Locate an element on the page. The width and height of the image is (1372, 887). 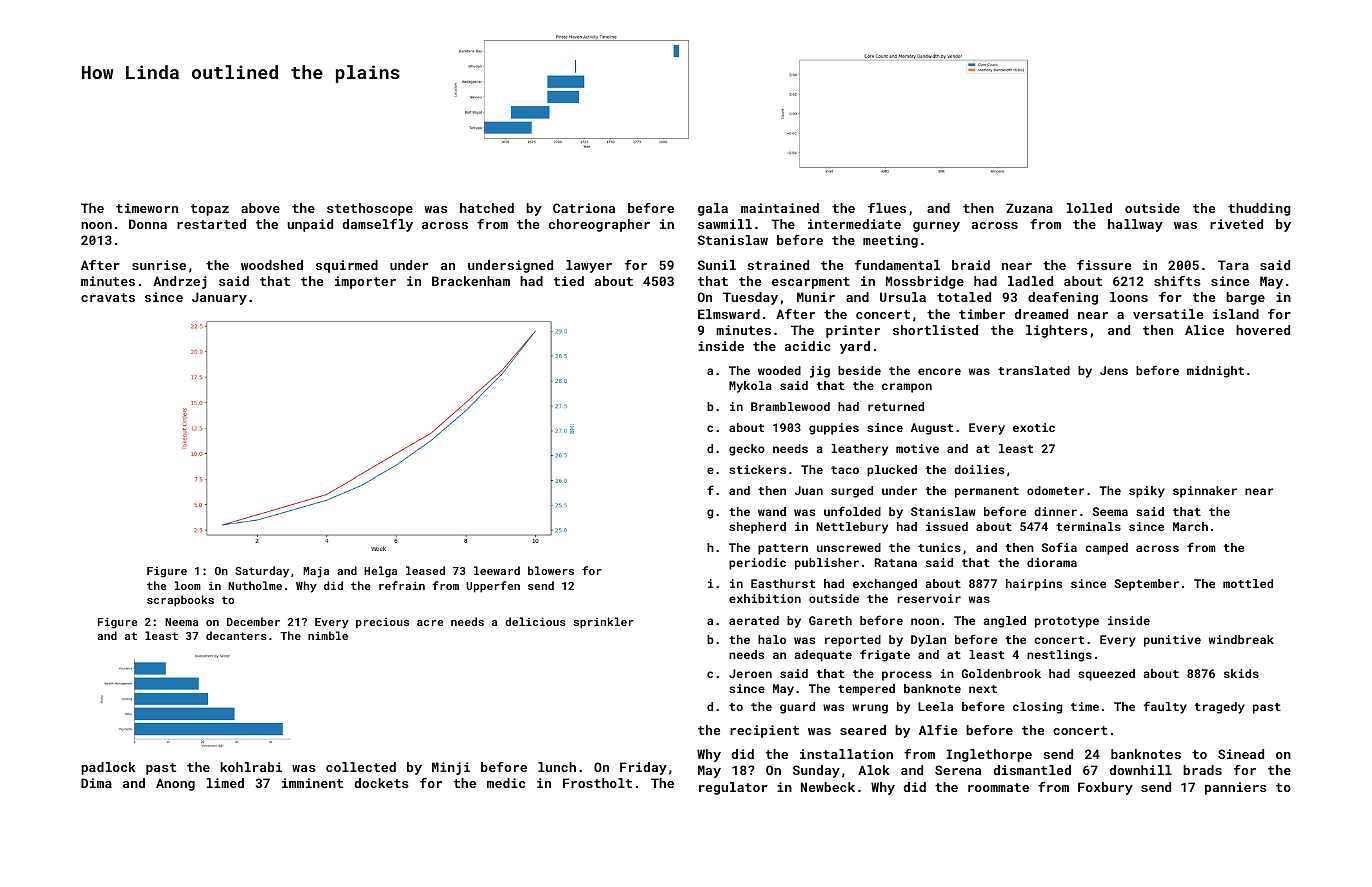
dockets is located at coordinates (382, 783).
